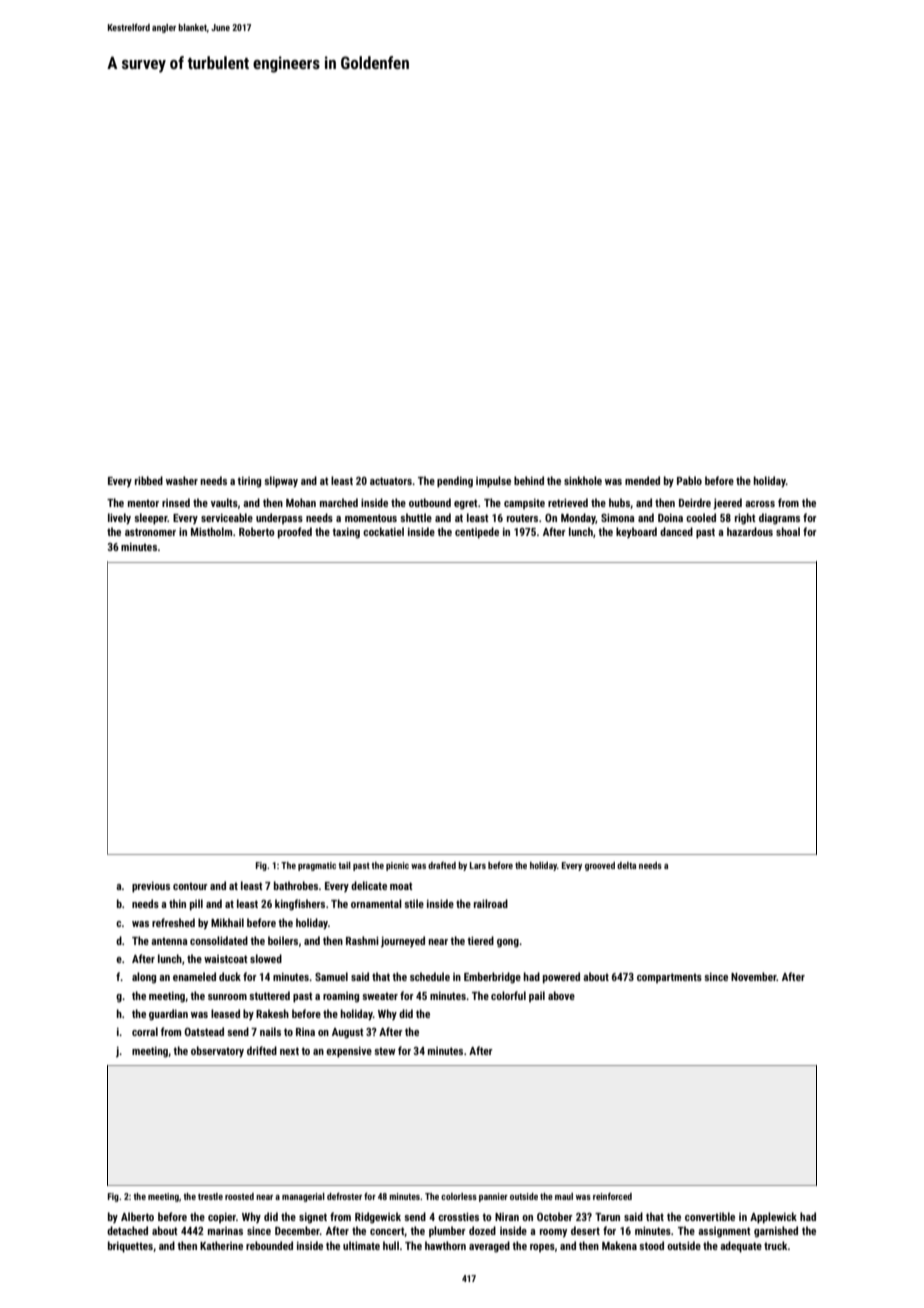 This screenshot has height=1308, width=924. Describe the element at coordinates (346, 533) in the screenshot. I see `taxing` at that location.
